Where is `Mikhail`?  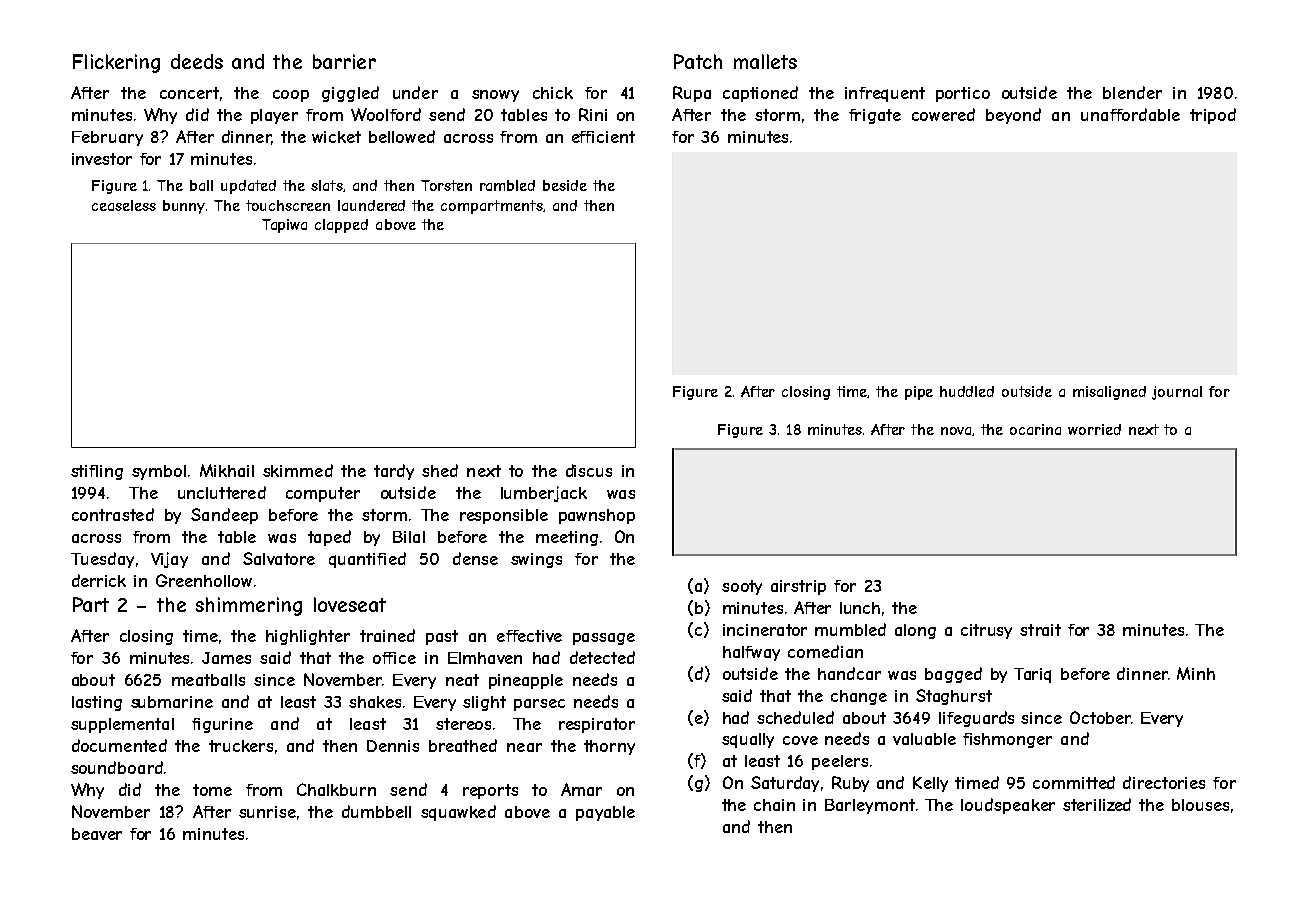 Mikhail is located at coordinates (227, 470).
